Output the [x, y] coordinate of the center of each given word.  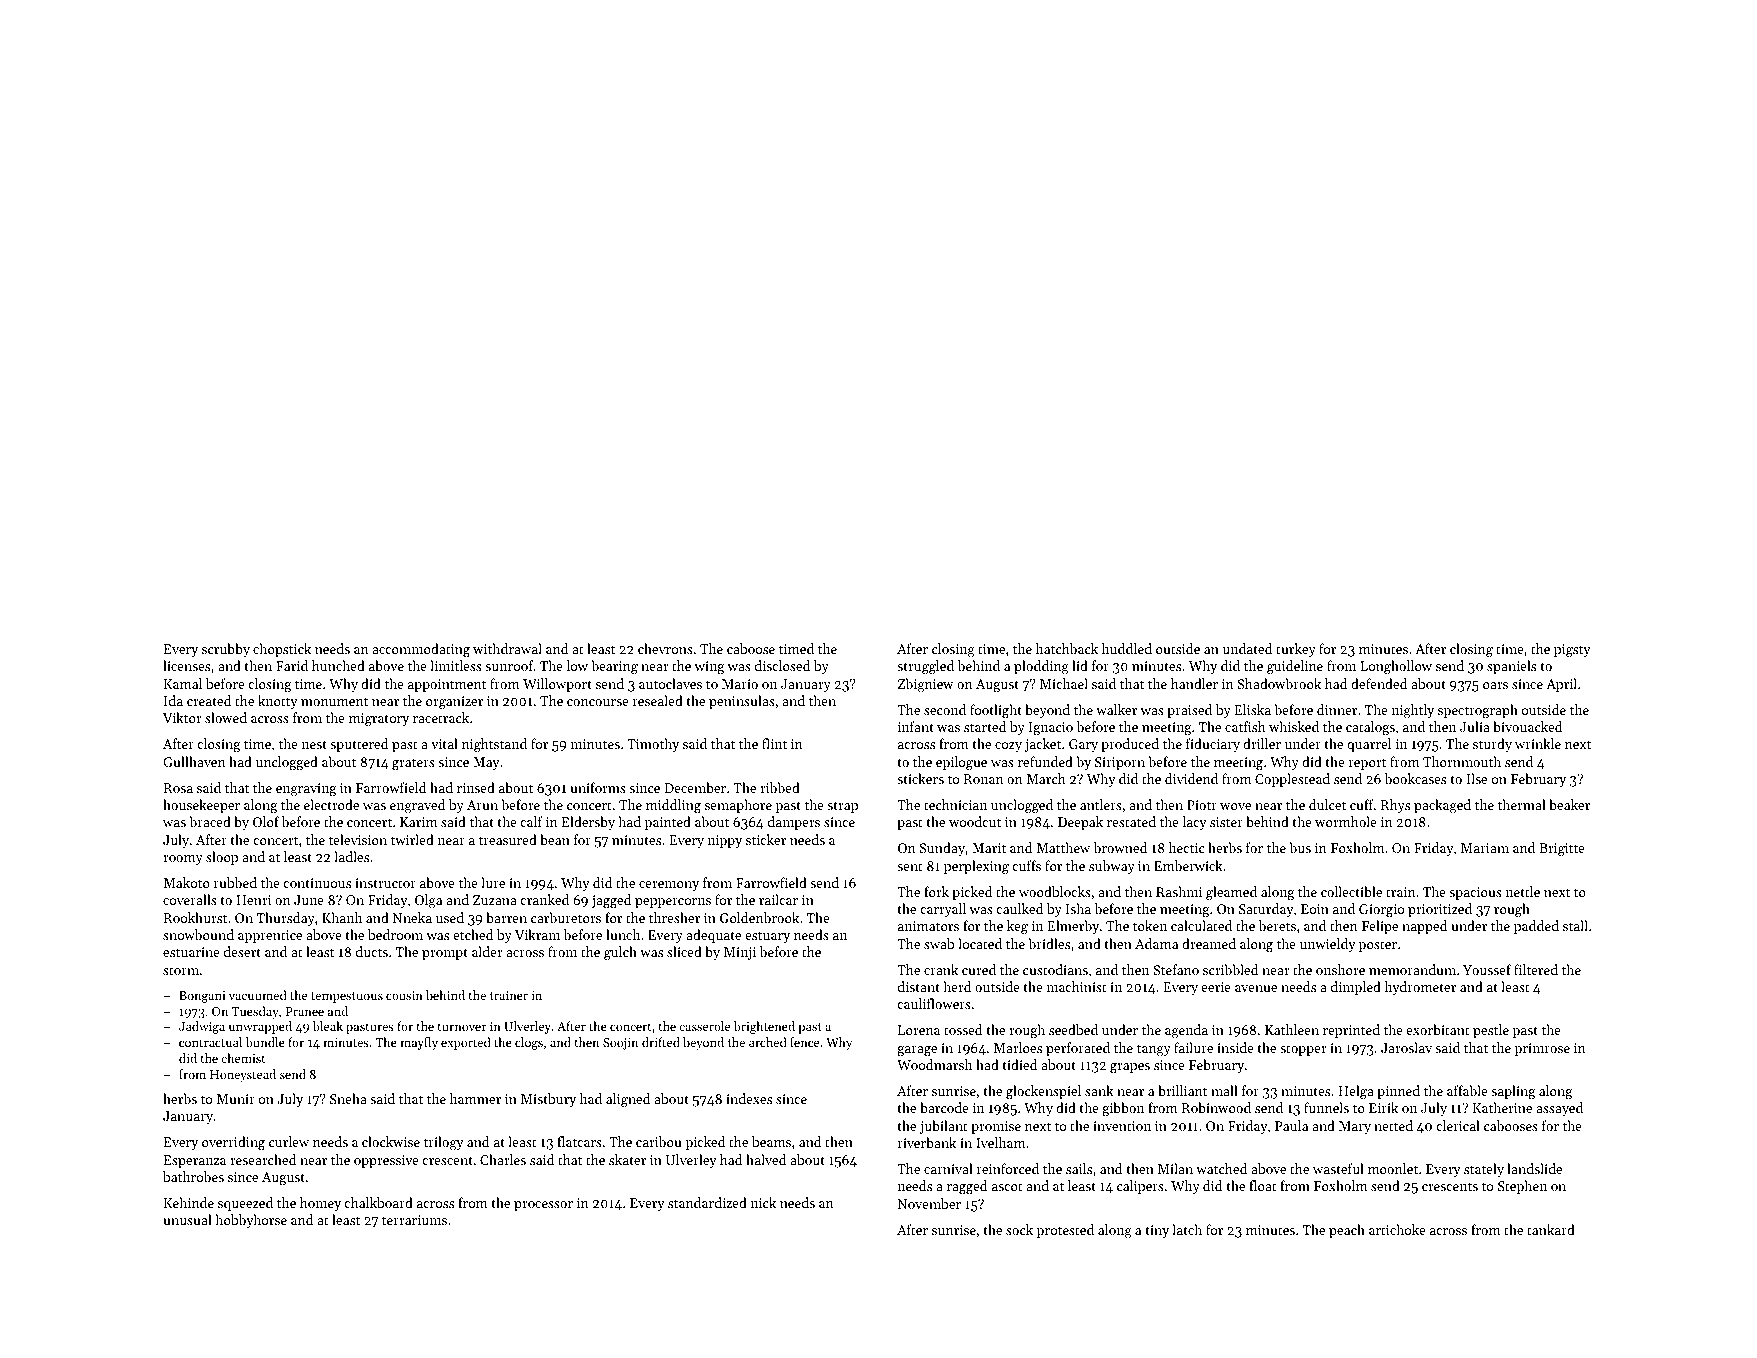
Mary [1355, 1127]
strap [842, 807]
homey [320, 1204]
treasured [508, 839]
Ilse [1476, 778]
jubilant [944, 1127]
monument [334, 701]
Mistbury [548, 1100]
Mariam [1485, 848]
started [985, 726]
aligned [628, 1100]
